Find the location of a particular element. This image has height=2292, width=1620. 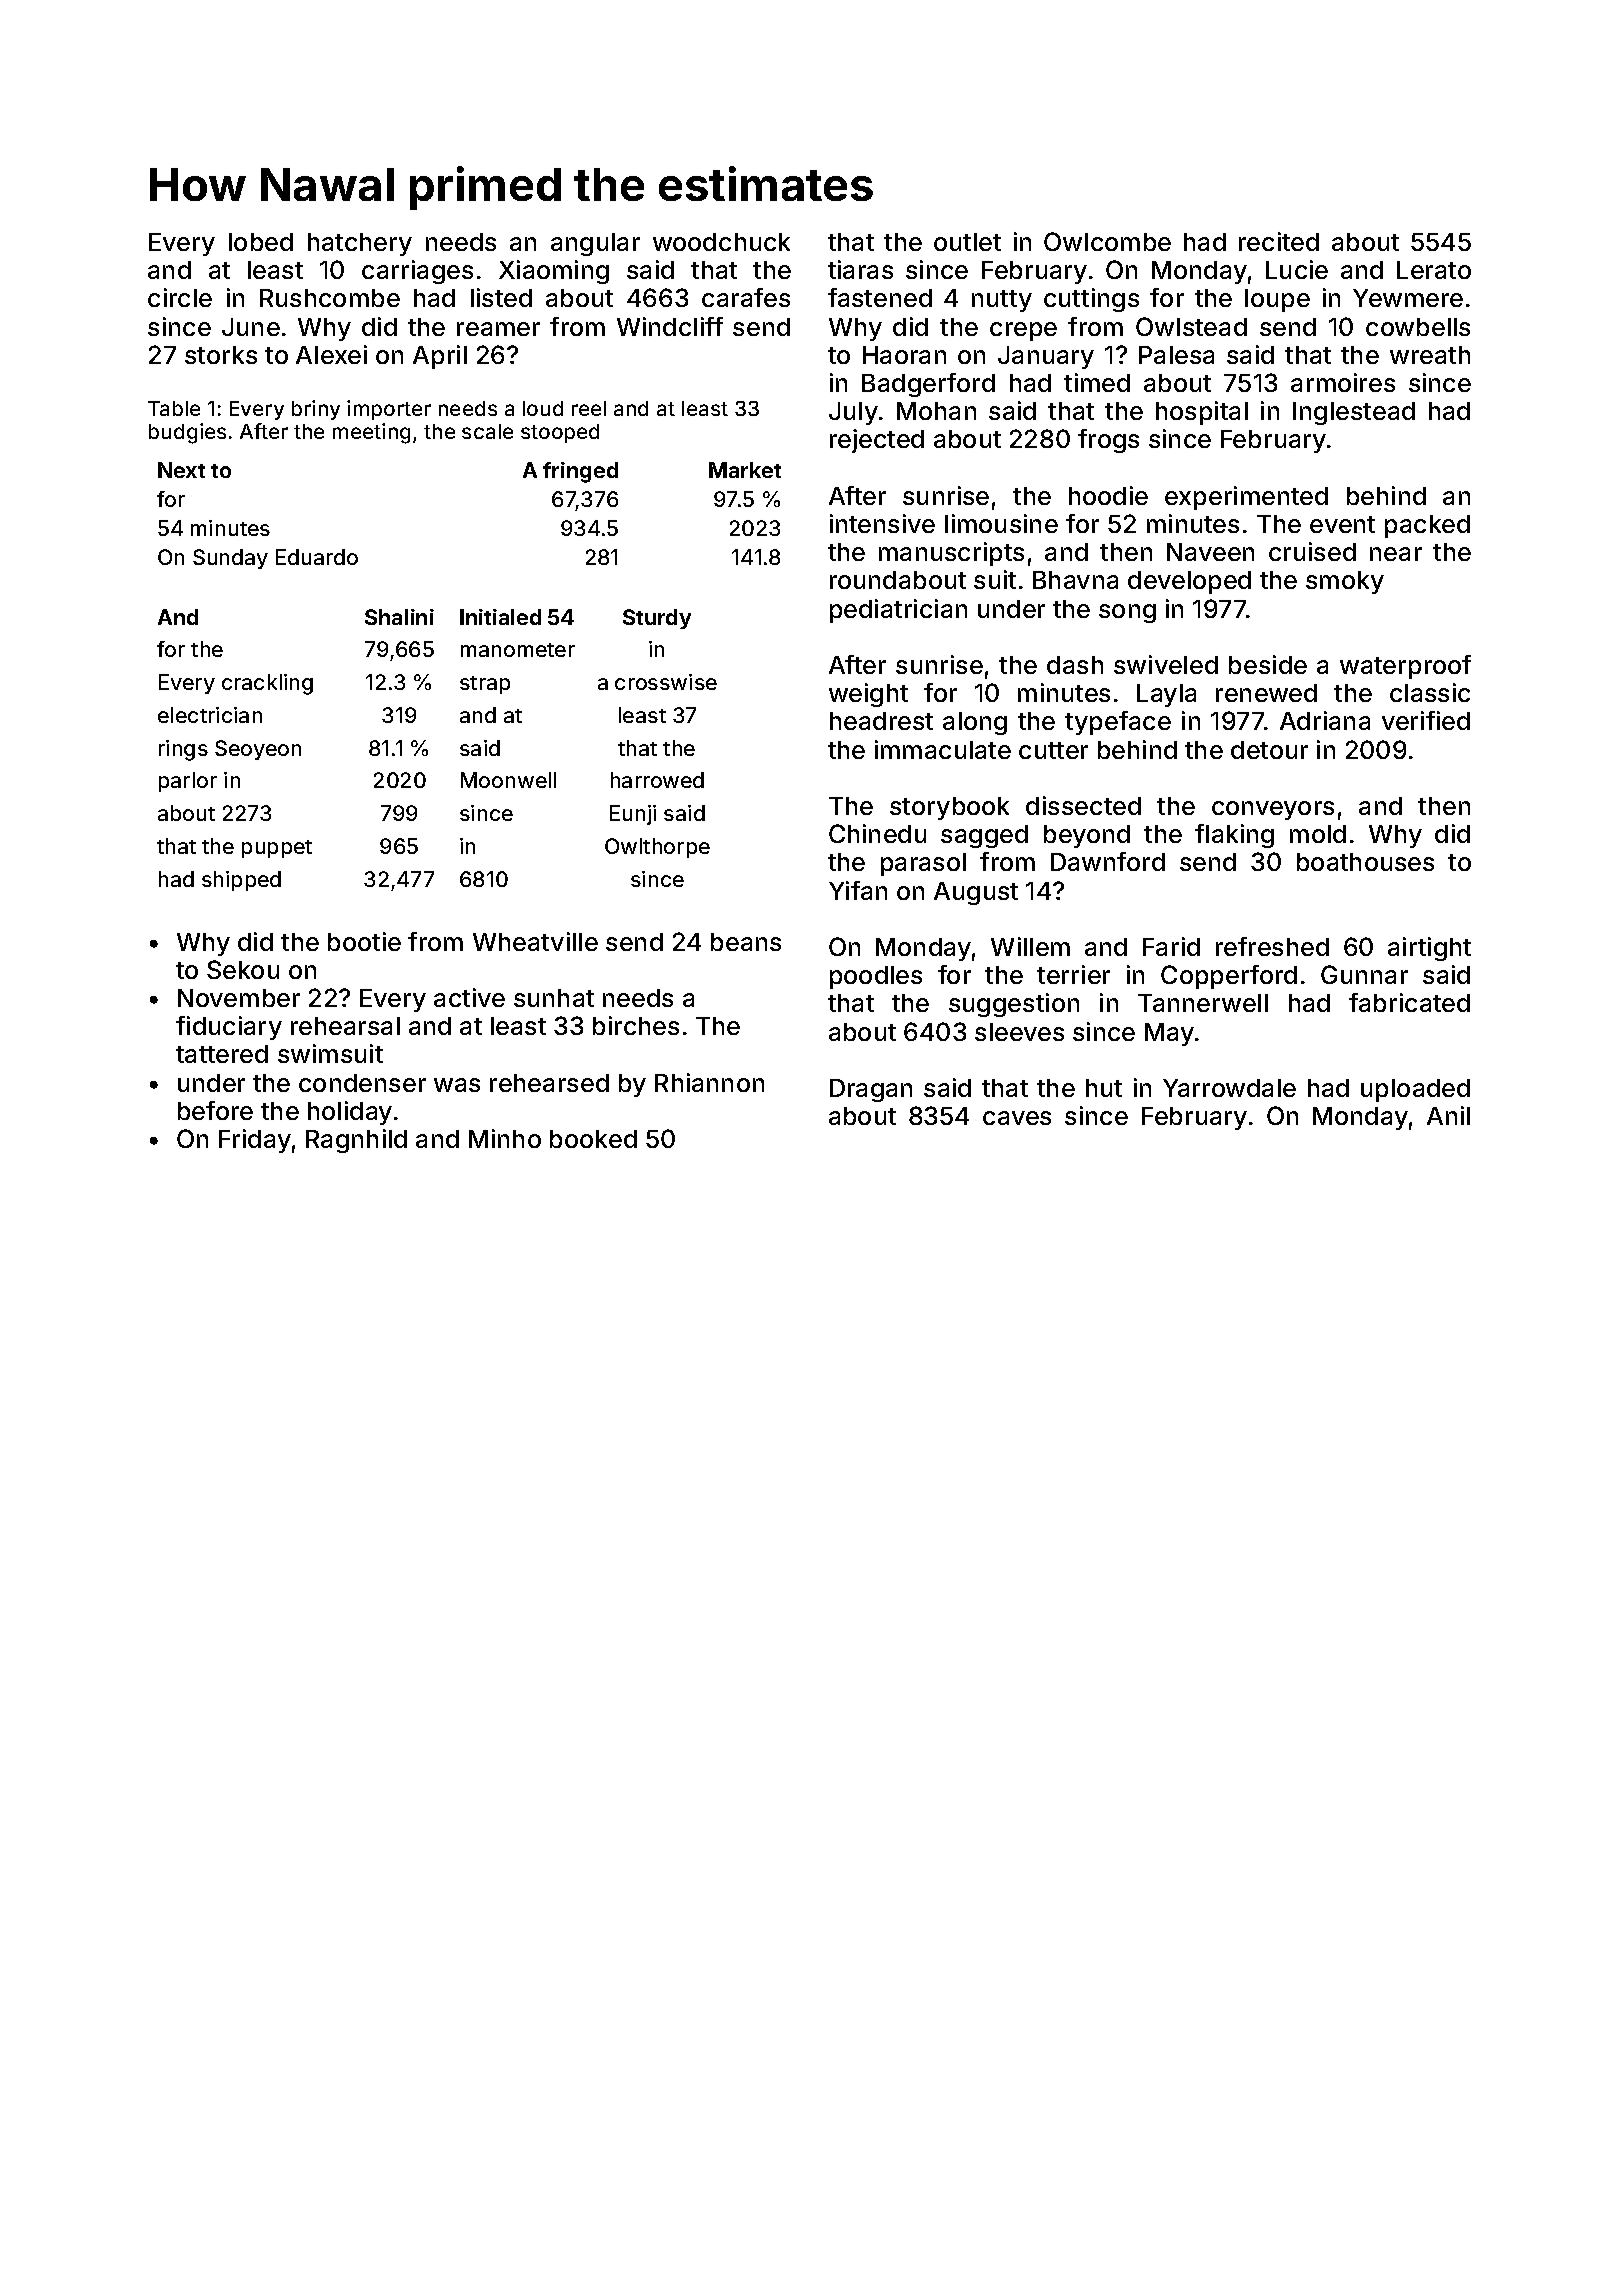

Eduardo is located at coordinates (317, 557).
